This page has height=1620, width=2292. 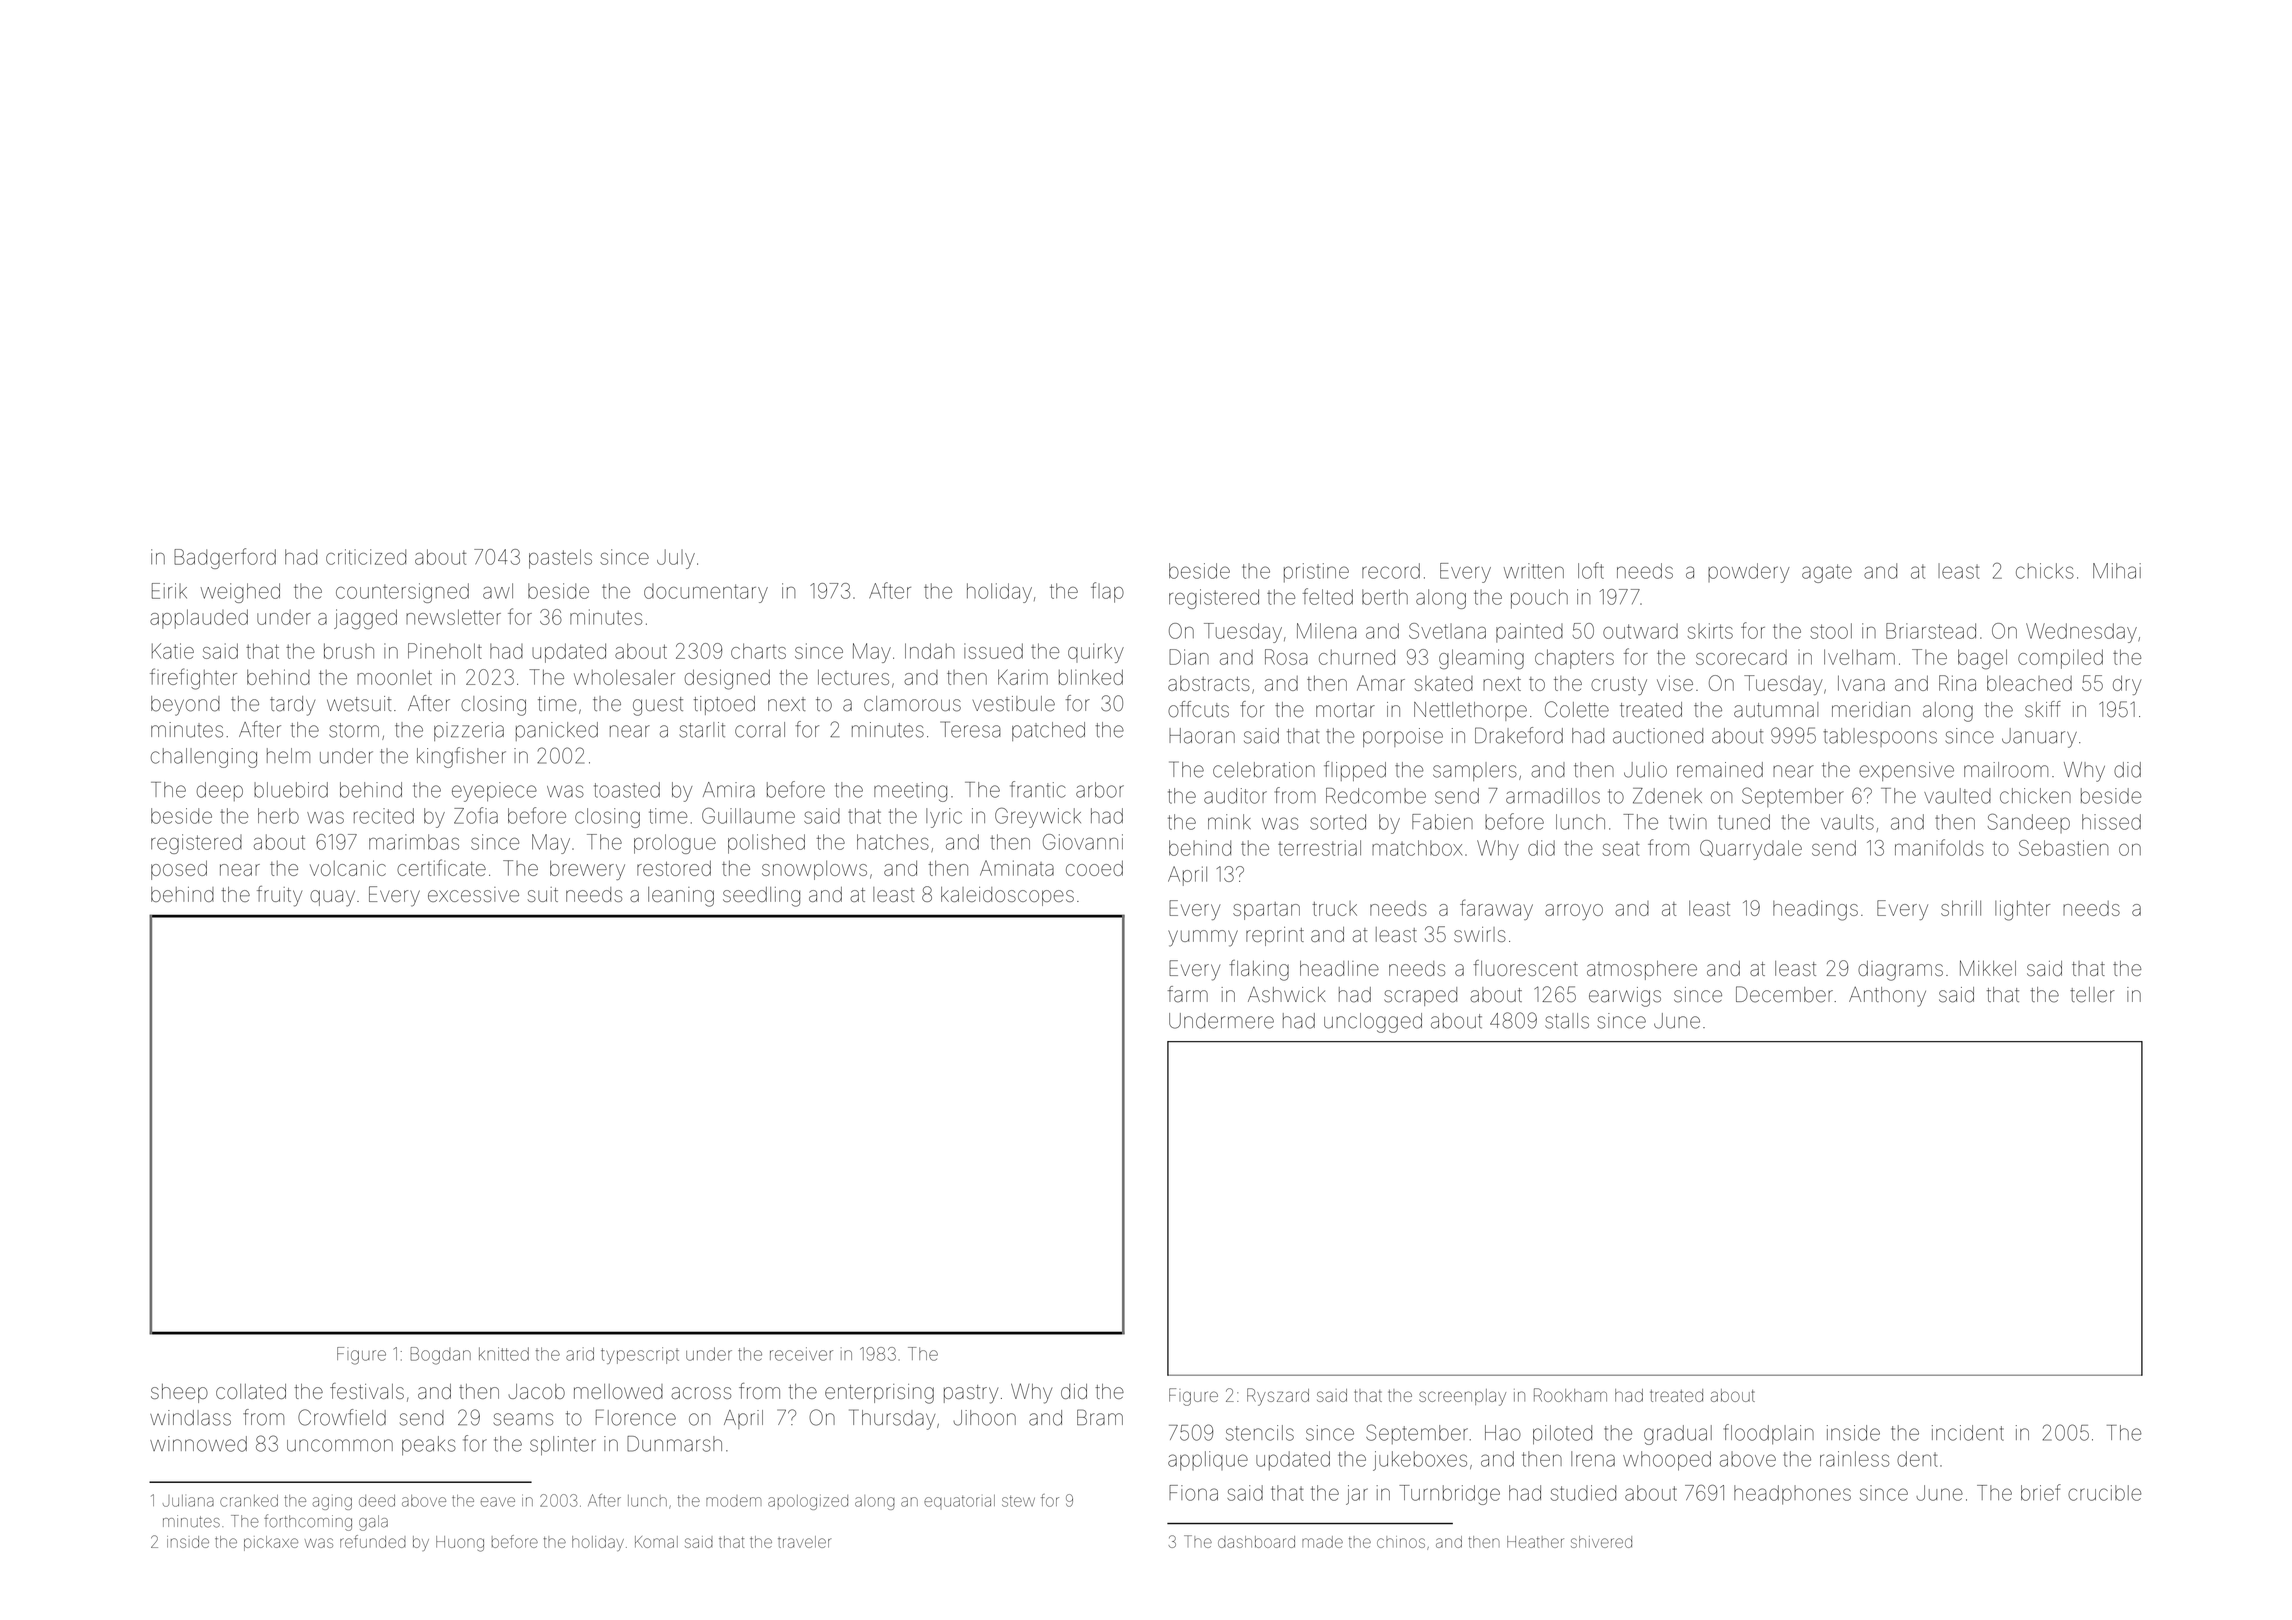 What do you see at coordinates (249, 1501) in the page?
I see `cranked` at bounding box center [249, 1501].
